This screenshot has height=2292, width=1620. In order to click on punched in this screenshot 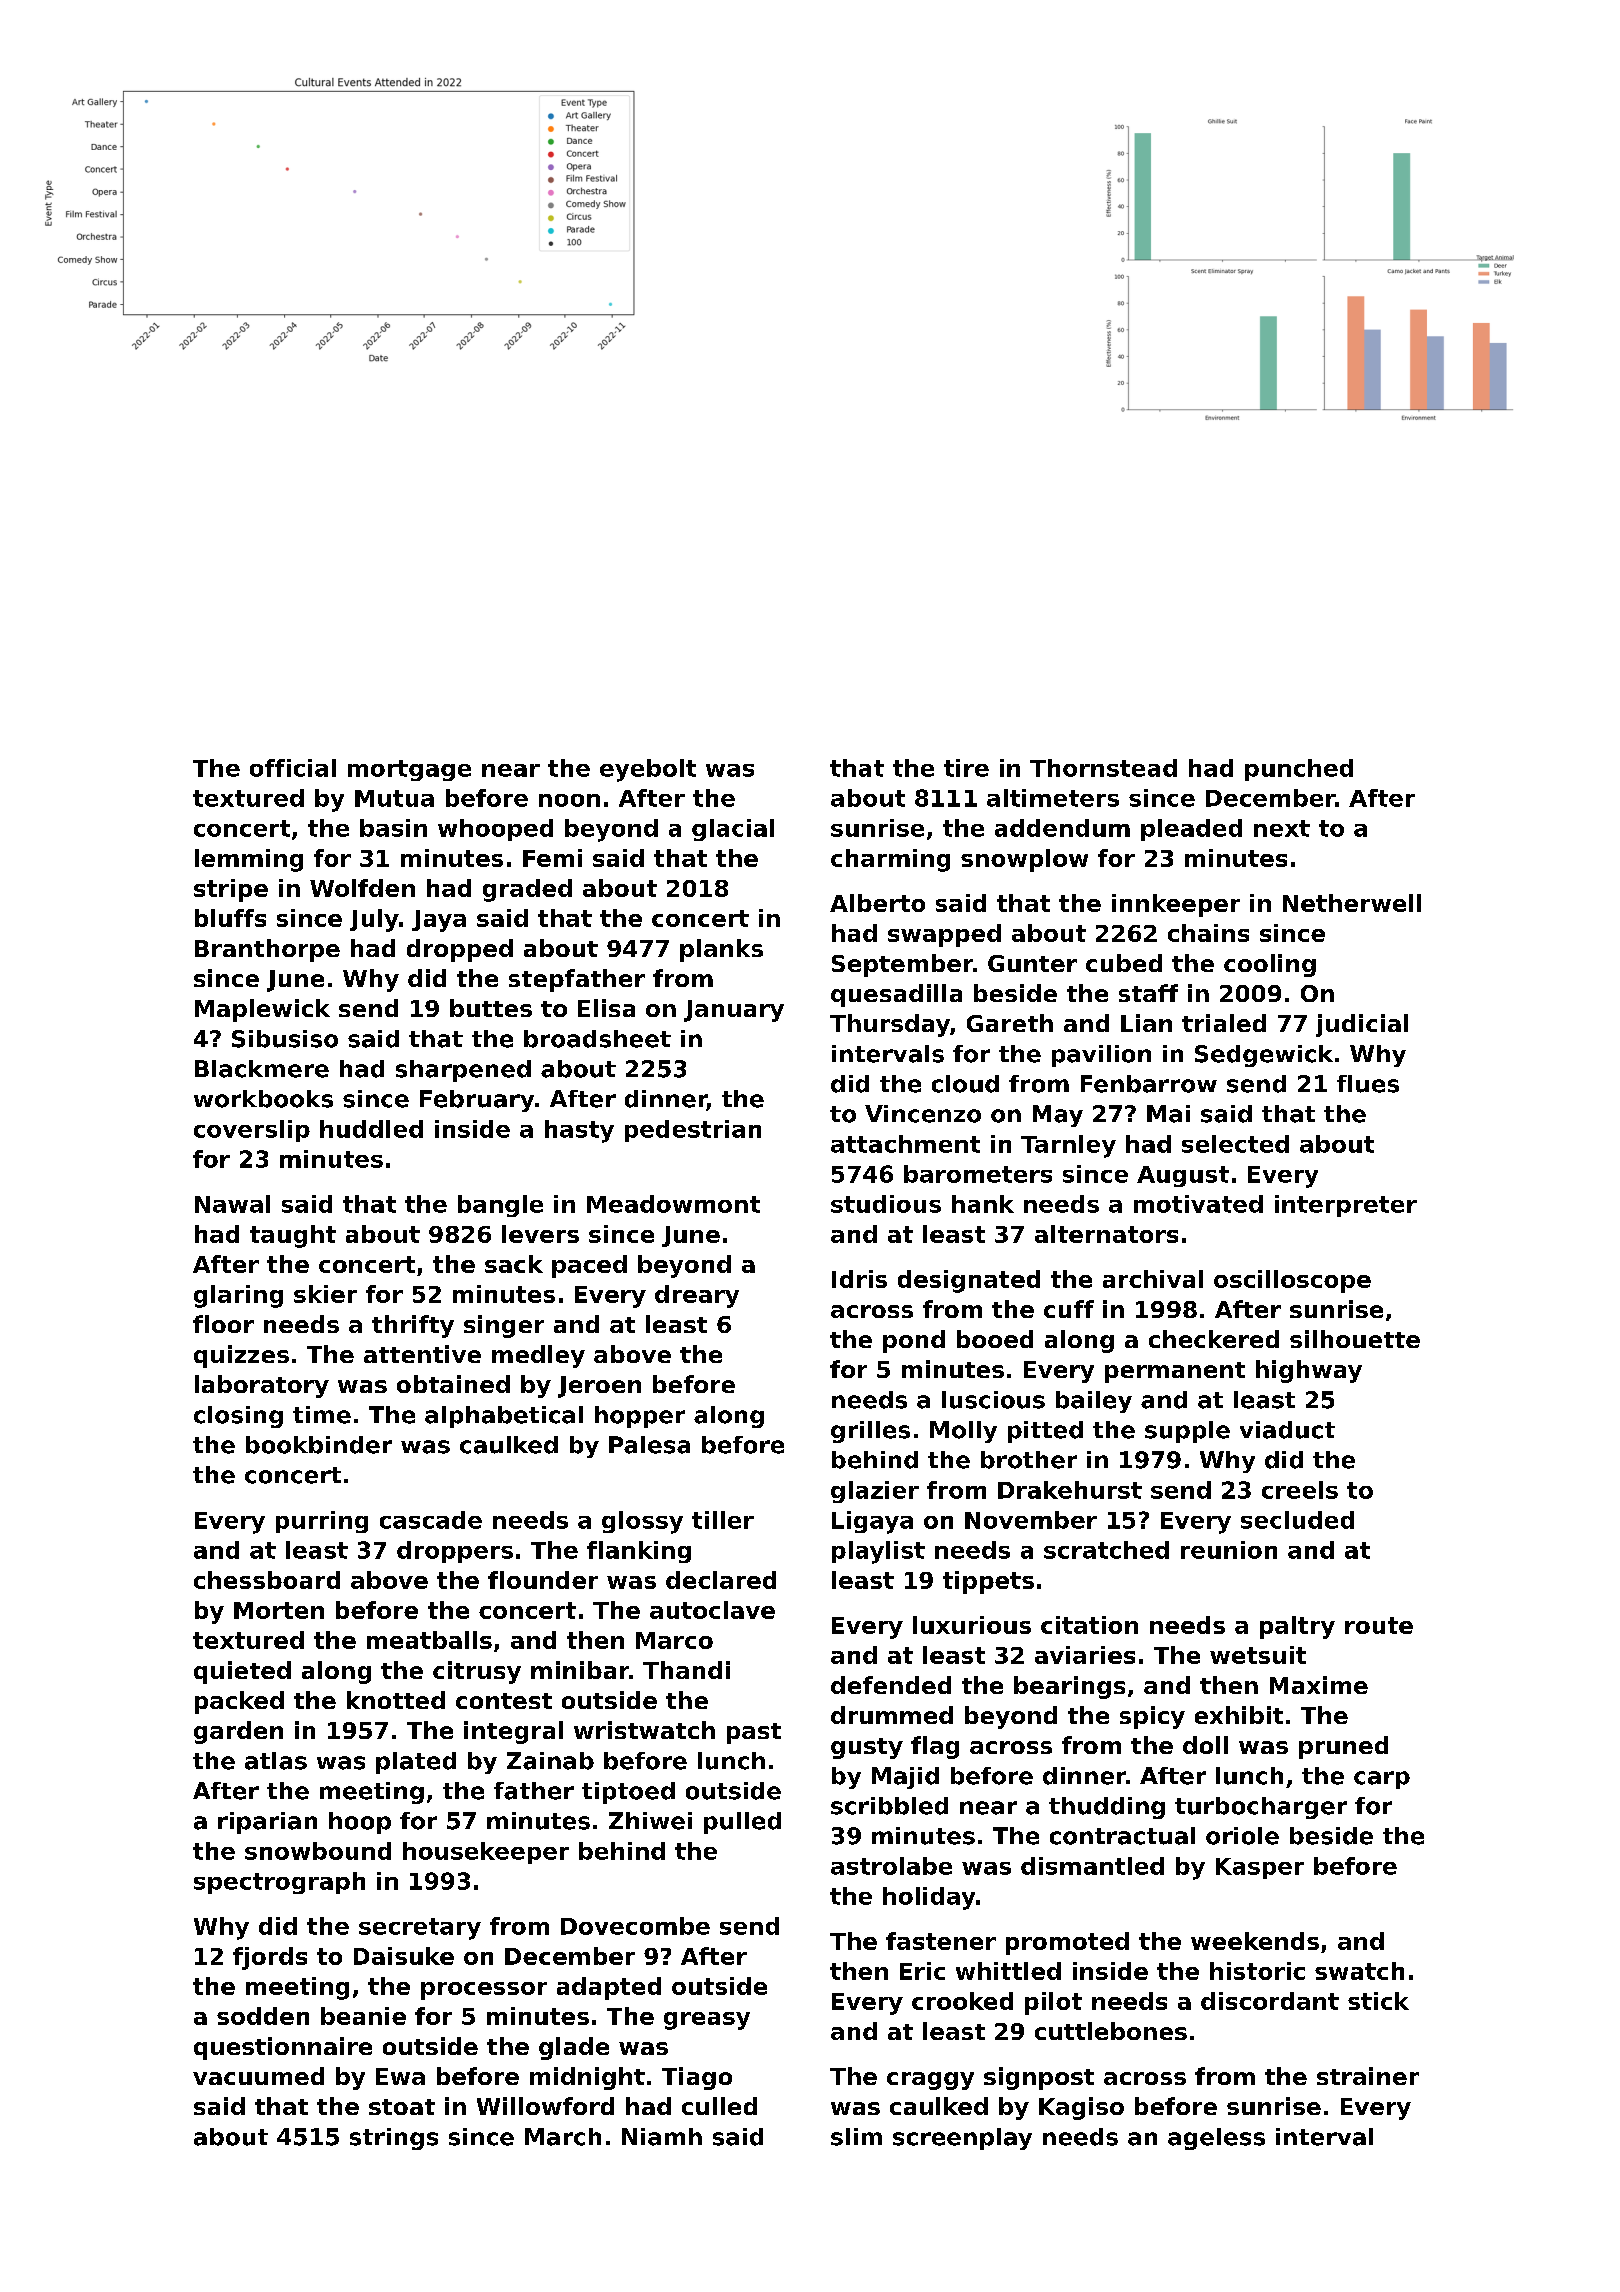, I will do `click(1299, 770)`.
